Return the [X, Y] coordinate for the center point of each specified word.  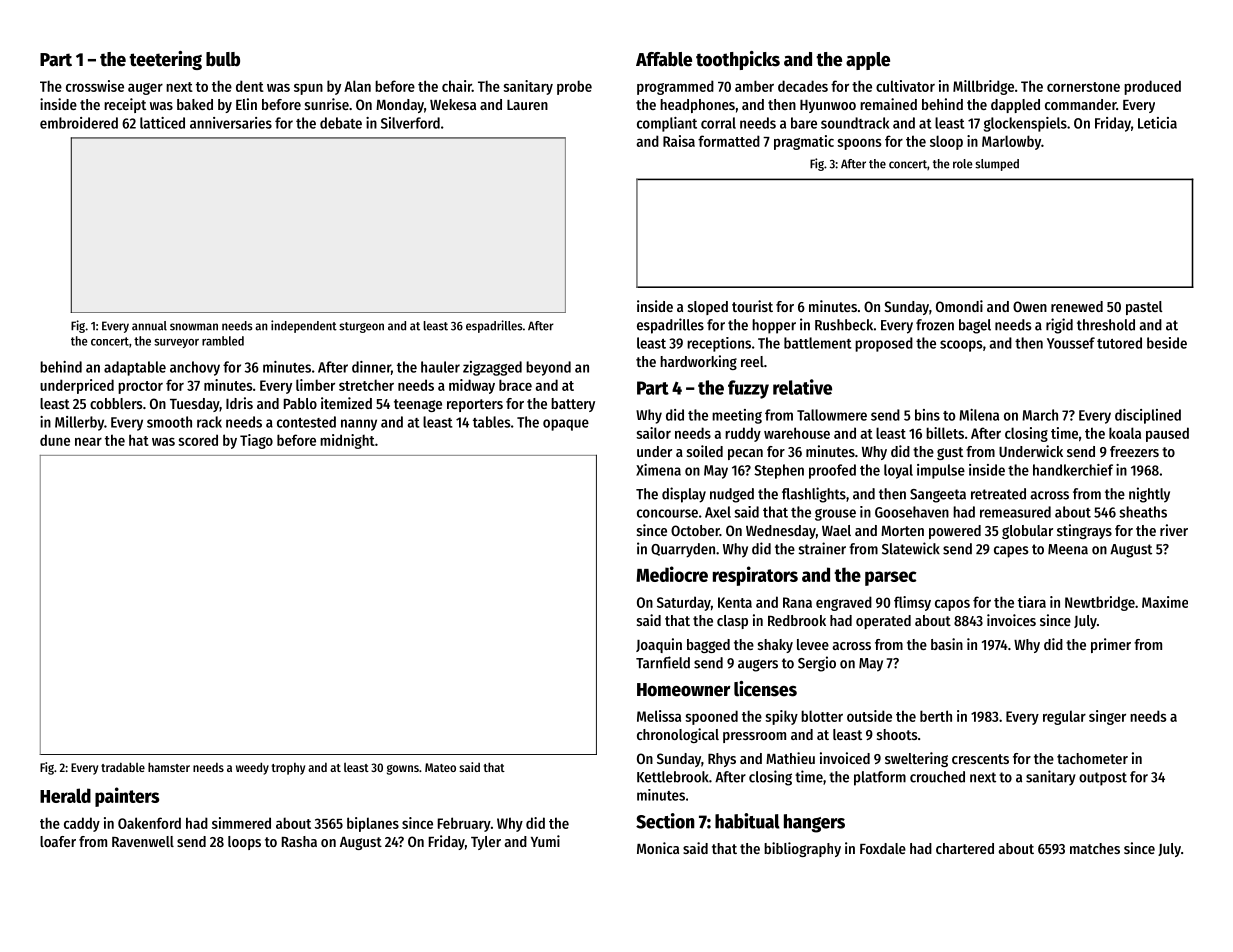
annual [149, 326]
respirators [755, 576]
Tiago [256, 441]
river [1174, 530]
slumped [997, 165]
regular [1064, 717]
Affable [664, 59]
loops [244, 843]
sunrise [327, 104]
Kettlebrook [673, 777]
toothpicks [738, 60]
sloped [708, 308]
